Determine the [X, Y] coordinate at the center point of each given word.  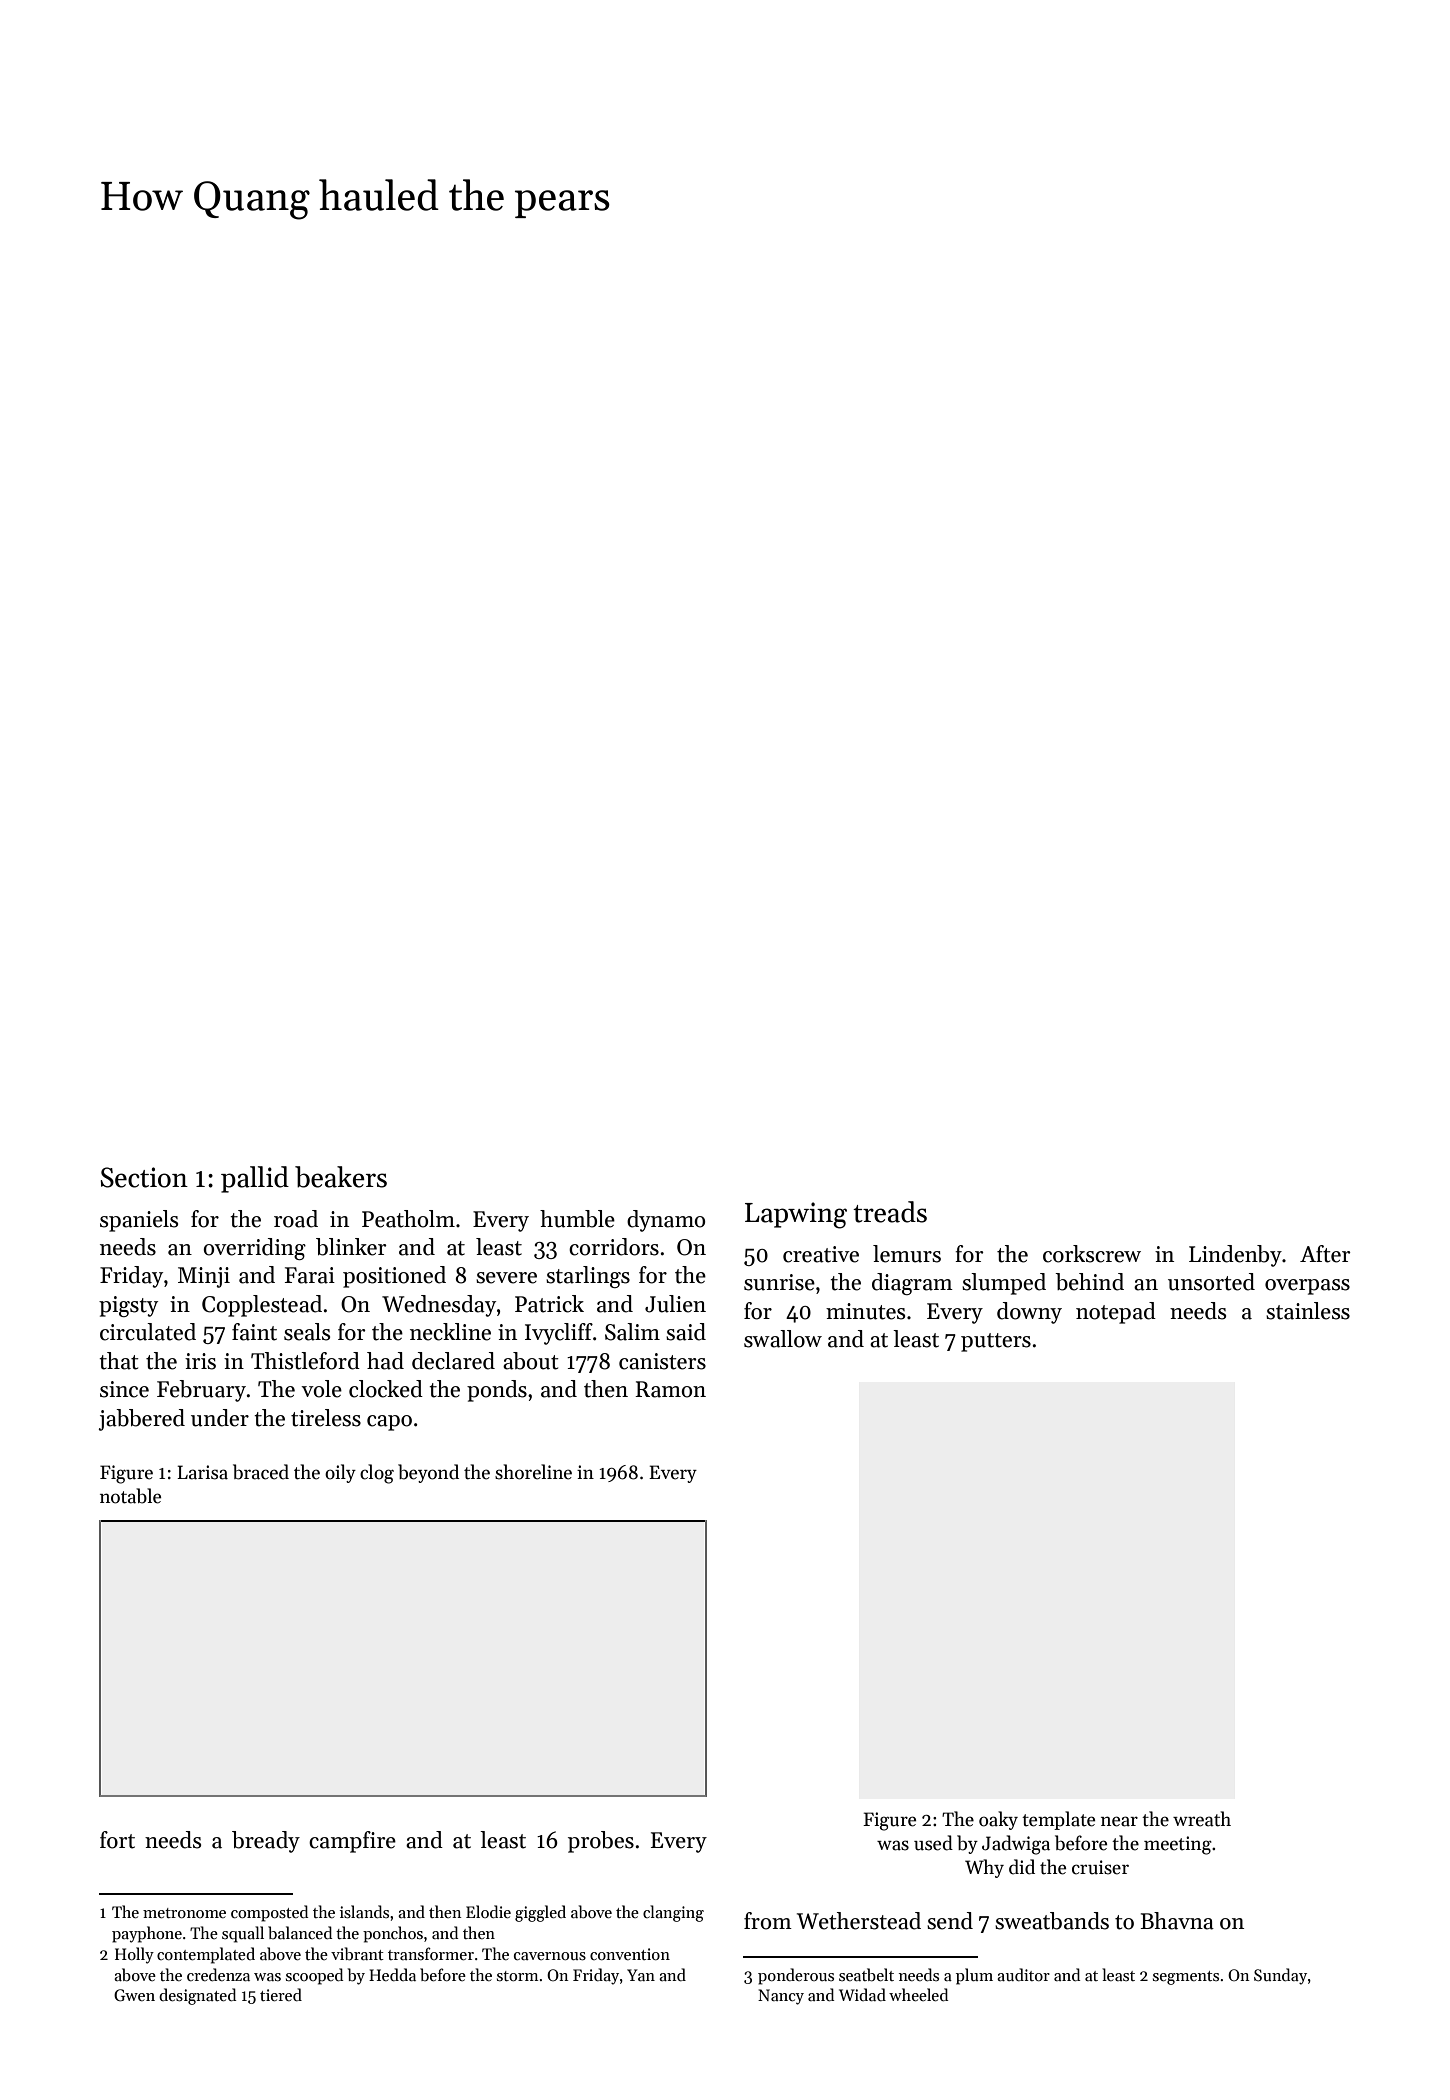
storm [518, 1976]
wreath [1202, 1819]
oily [340, 1473]
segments [1186, 1978]
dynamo [666, 1221]
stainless [1308, 1311]
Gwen [134, 1995]
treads [890, 1212]
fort [117, 1840]
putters [996, 1342]
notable [130, 1496]
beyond [428, 1473]
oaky [998, 1820]
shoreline [533, 1472]
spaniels [139, 1221]
